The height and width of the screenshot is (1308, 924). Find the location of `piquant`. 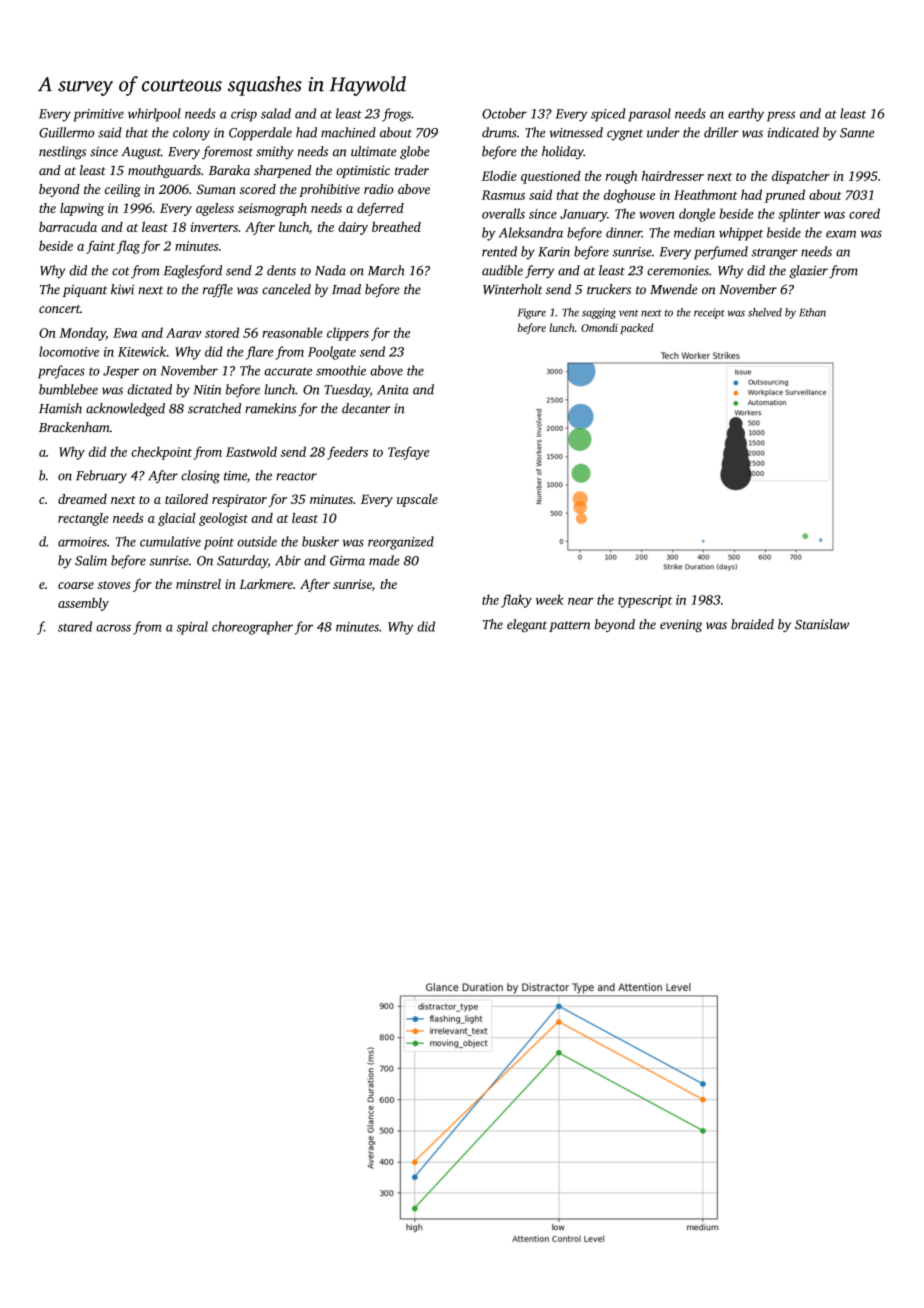

piquant is located at coordinates (85, 290).
